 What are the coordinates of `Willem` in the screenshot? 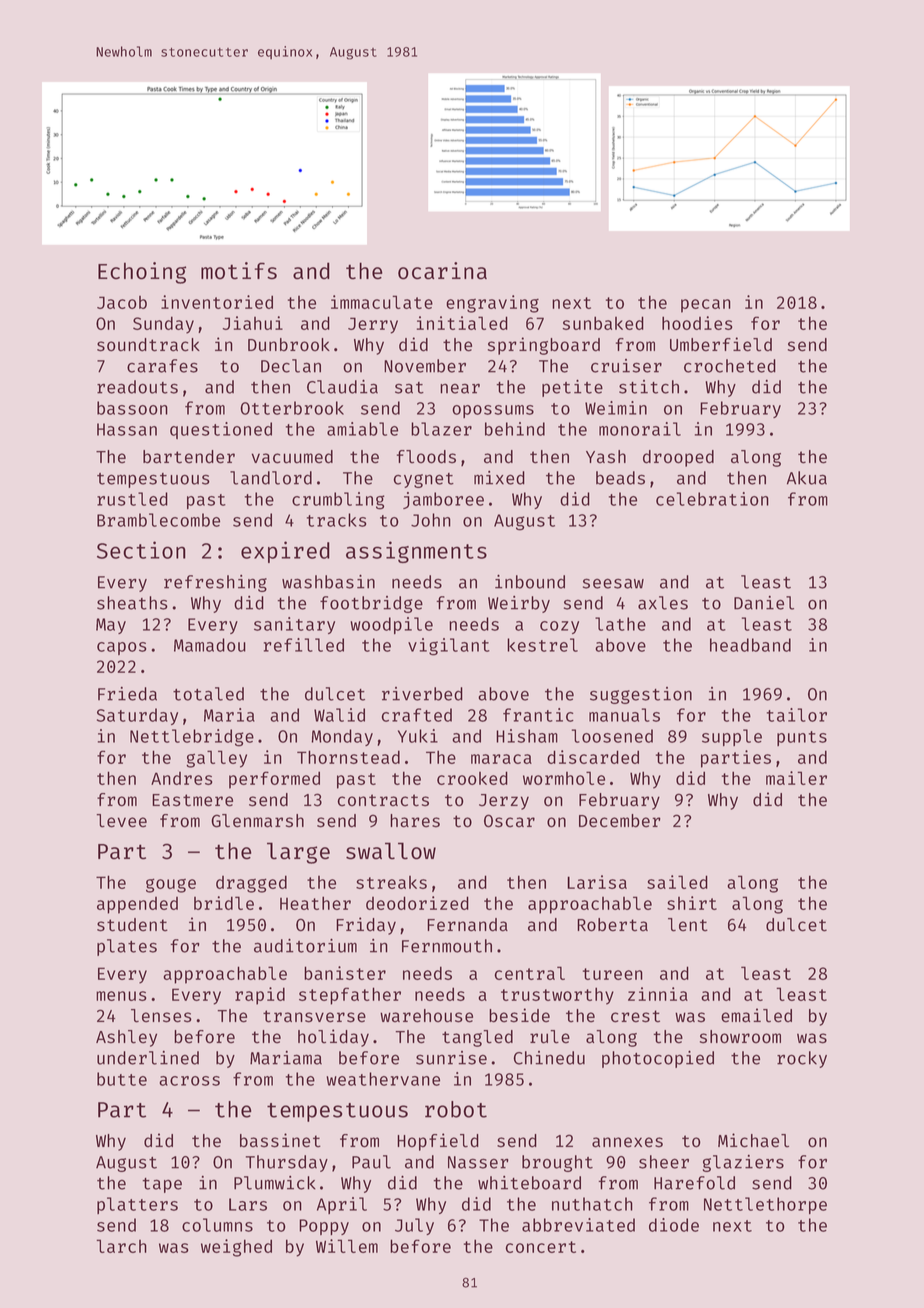 It's located at (347, 1246).
